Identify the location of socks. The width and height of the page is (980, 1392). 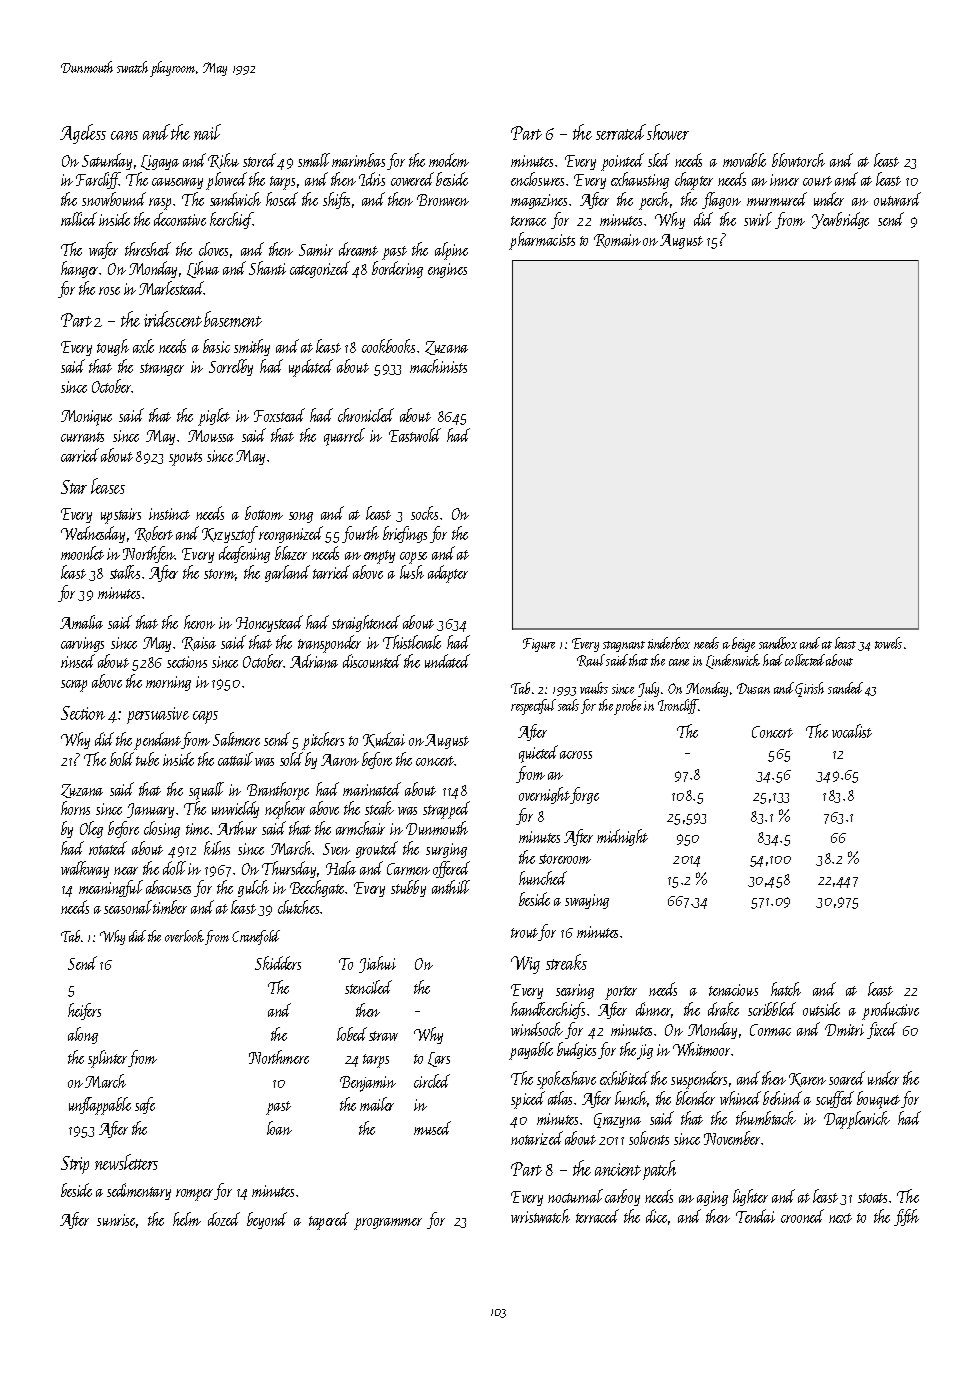
(424, 513).
